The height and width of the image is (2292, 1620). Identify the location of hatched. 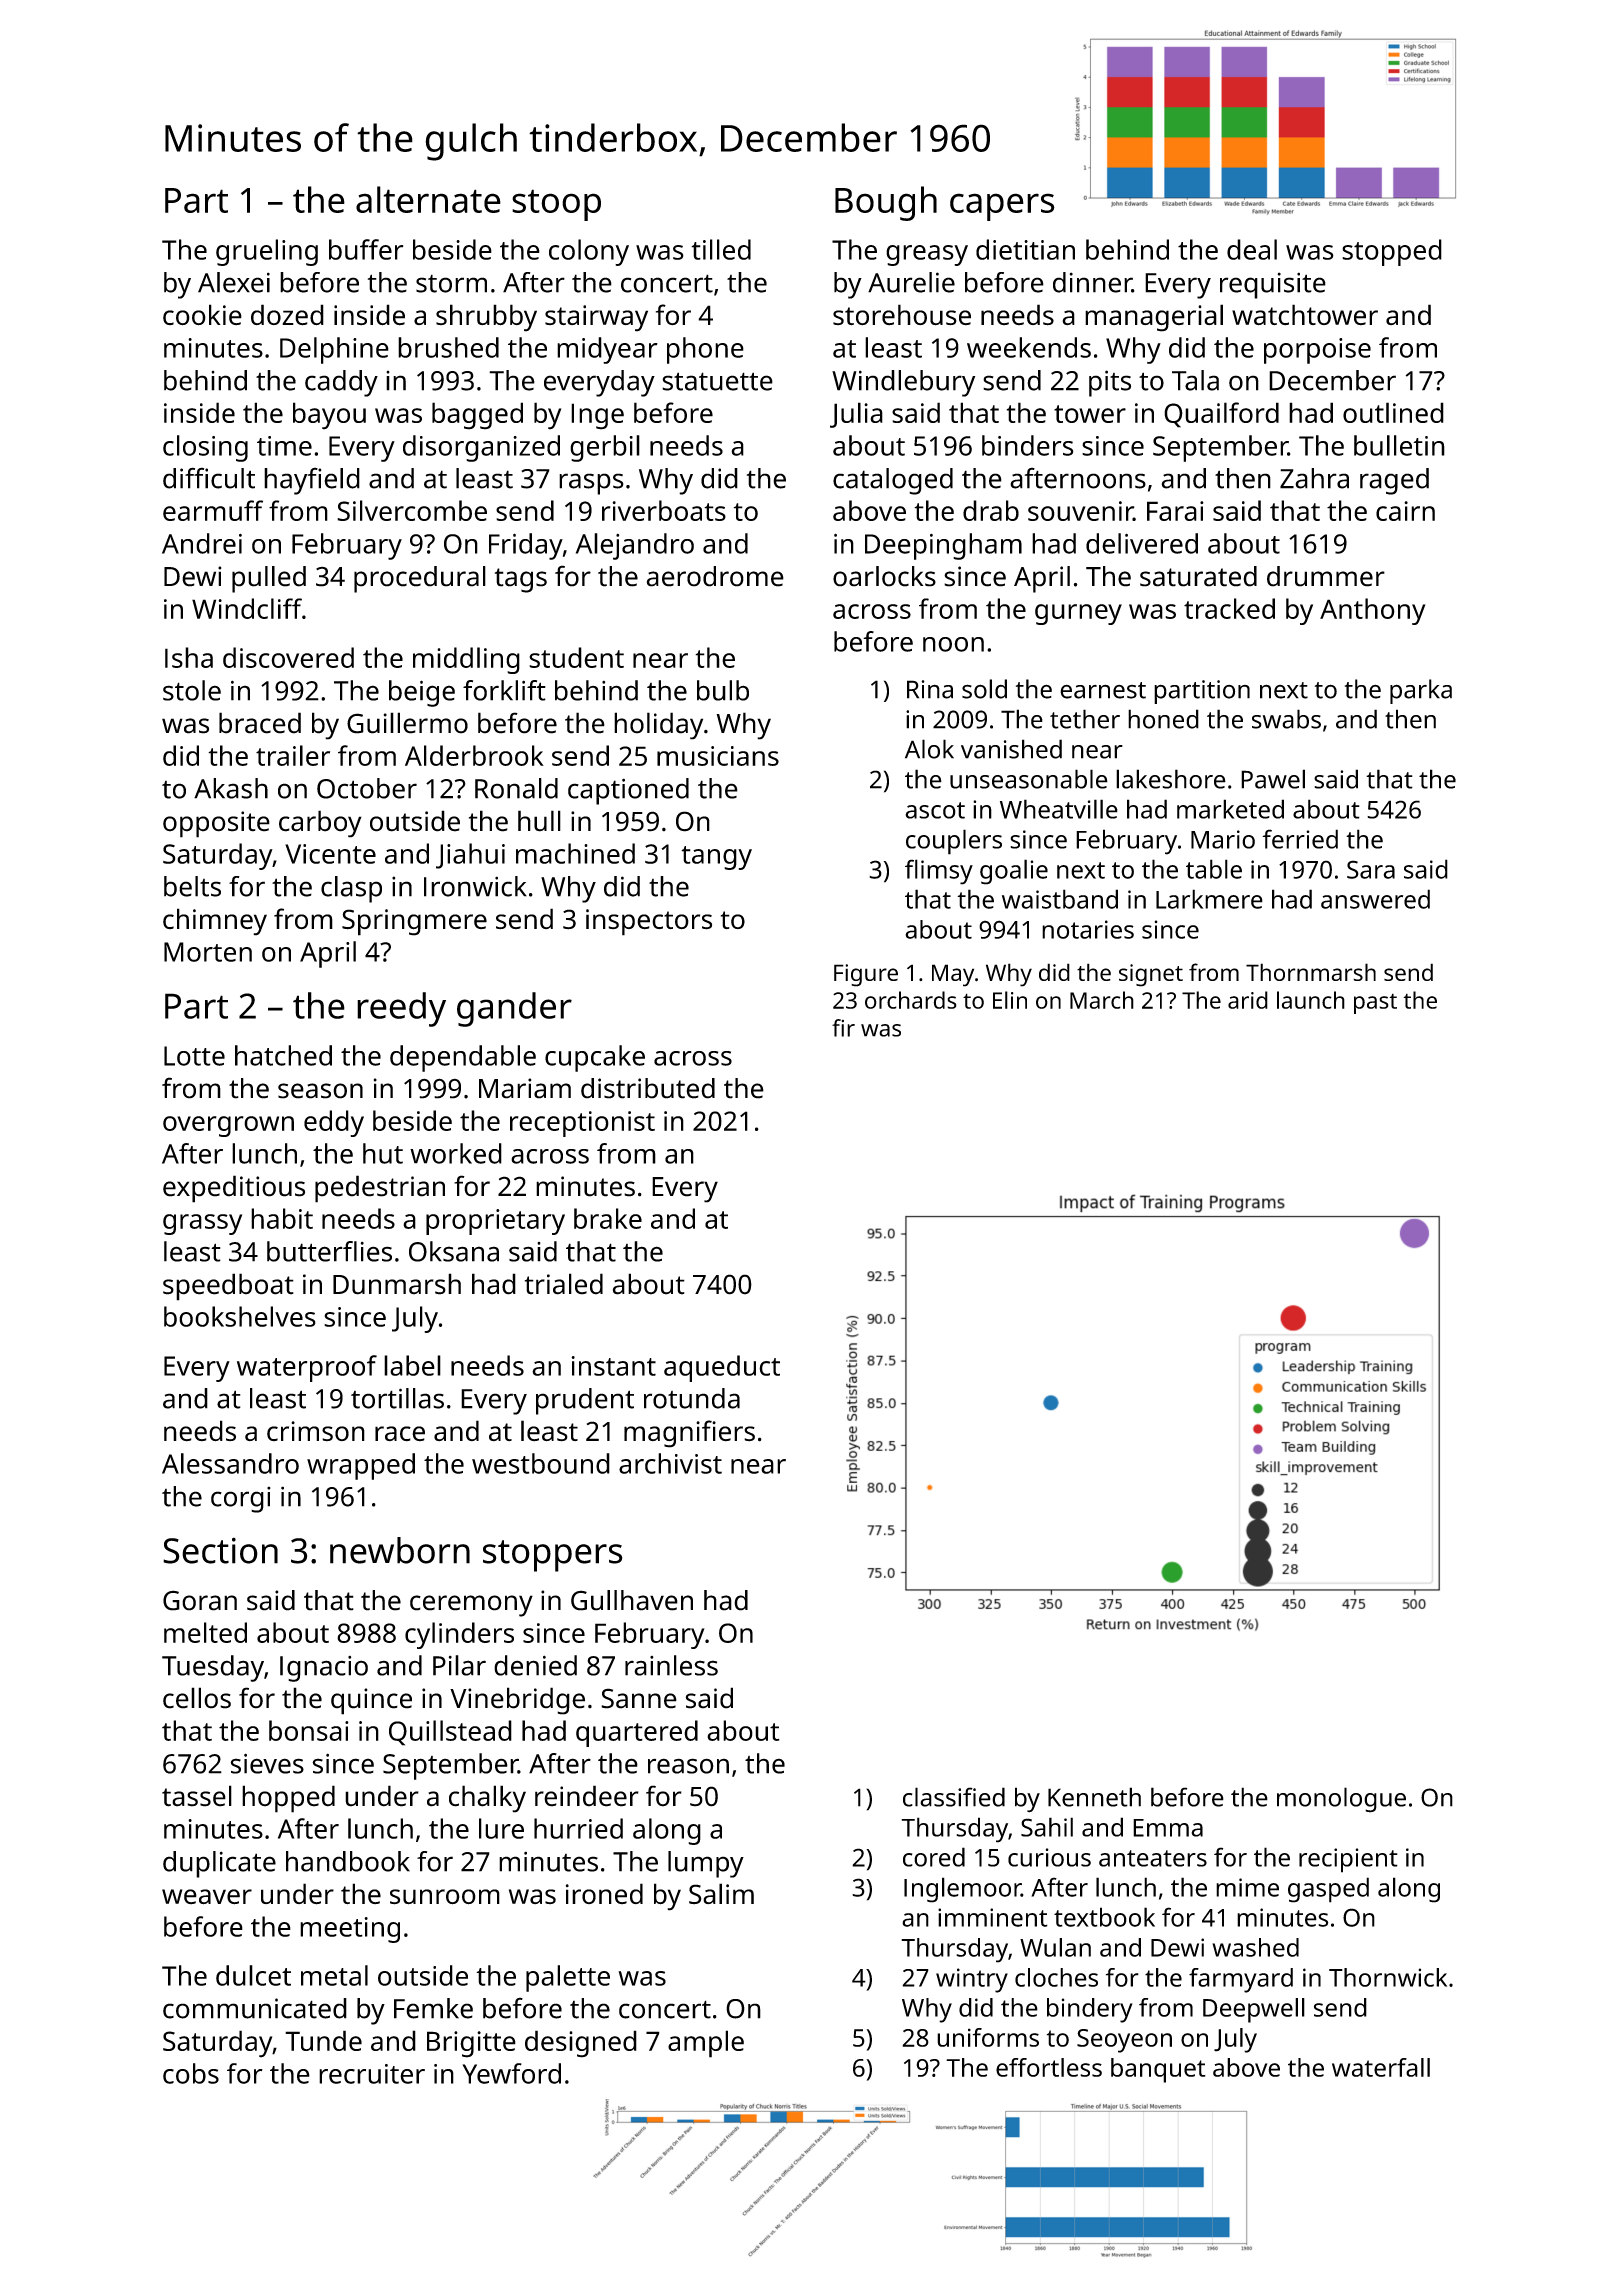
(283, 1055).
